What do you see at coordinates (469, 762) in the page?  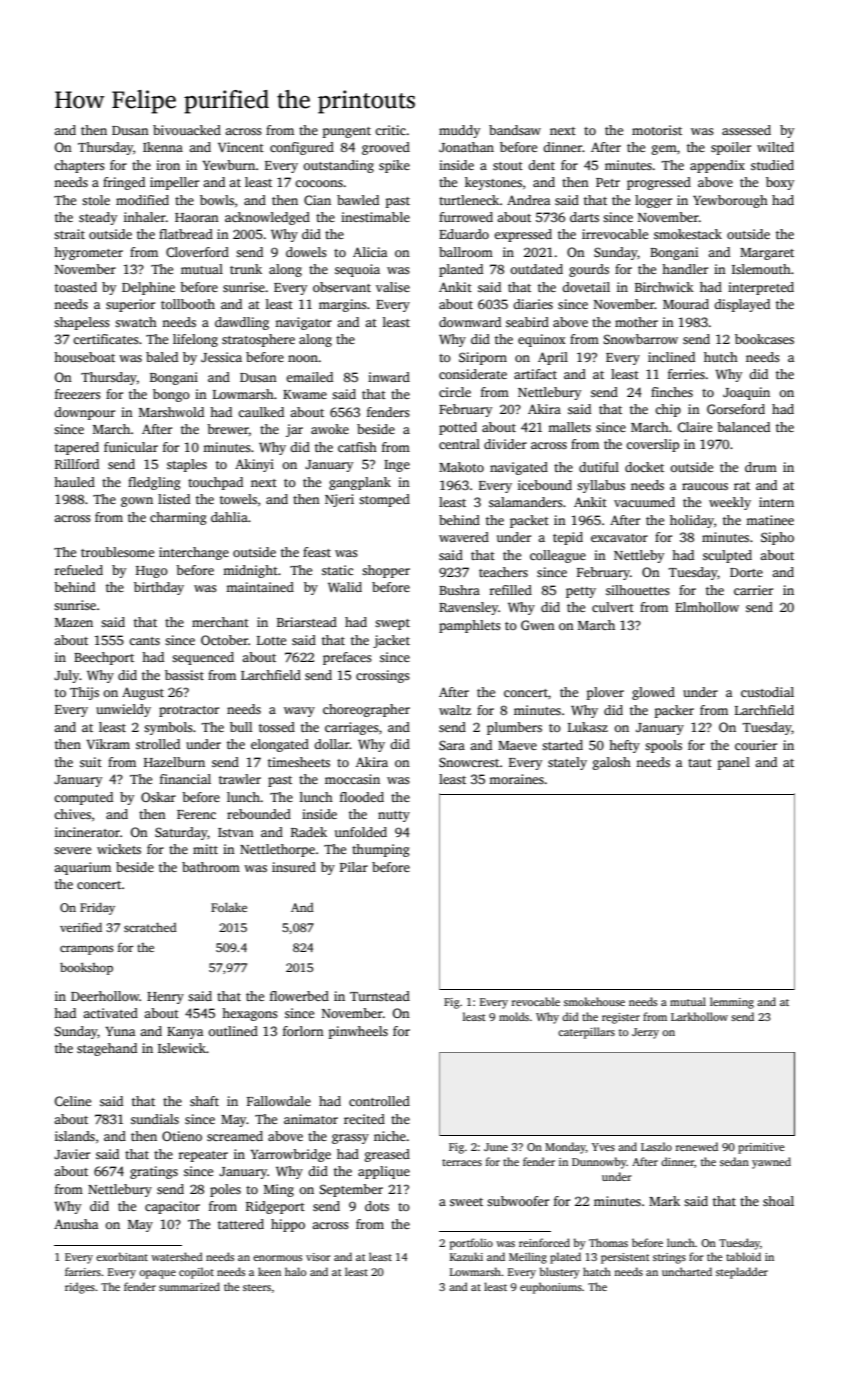 I see `Snowcrest` at bounding box center [469, 762].
